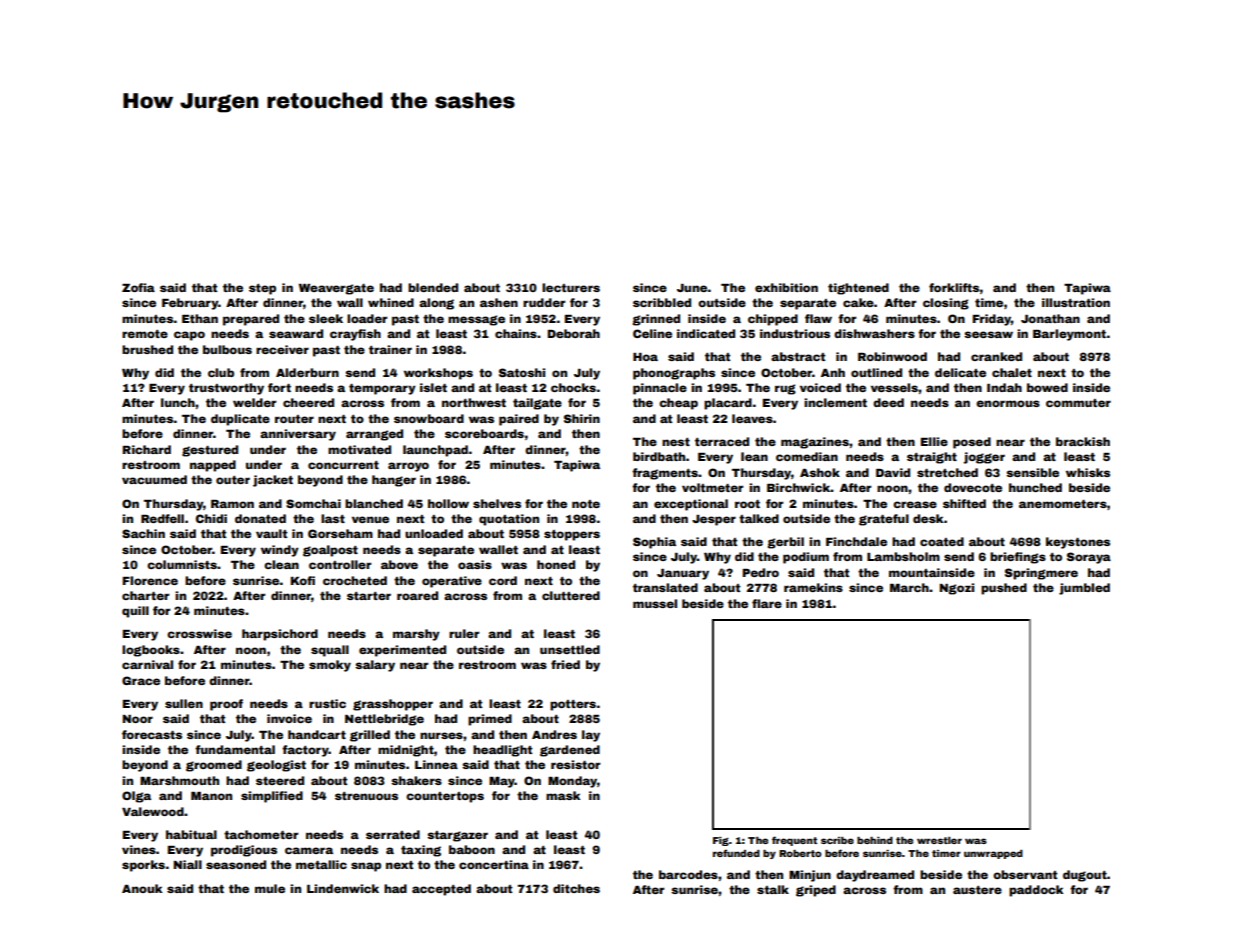 Image resolution: width=1233 pixels, height=952 pixels. Describe the element at coordinates (571, 287) in the screenshot. I see `lecturers` at that location.
